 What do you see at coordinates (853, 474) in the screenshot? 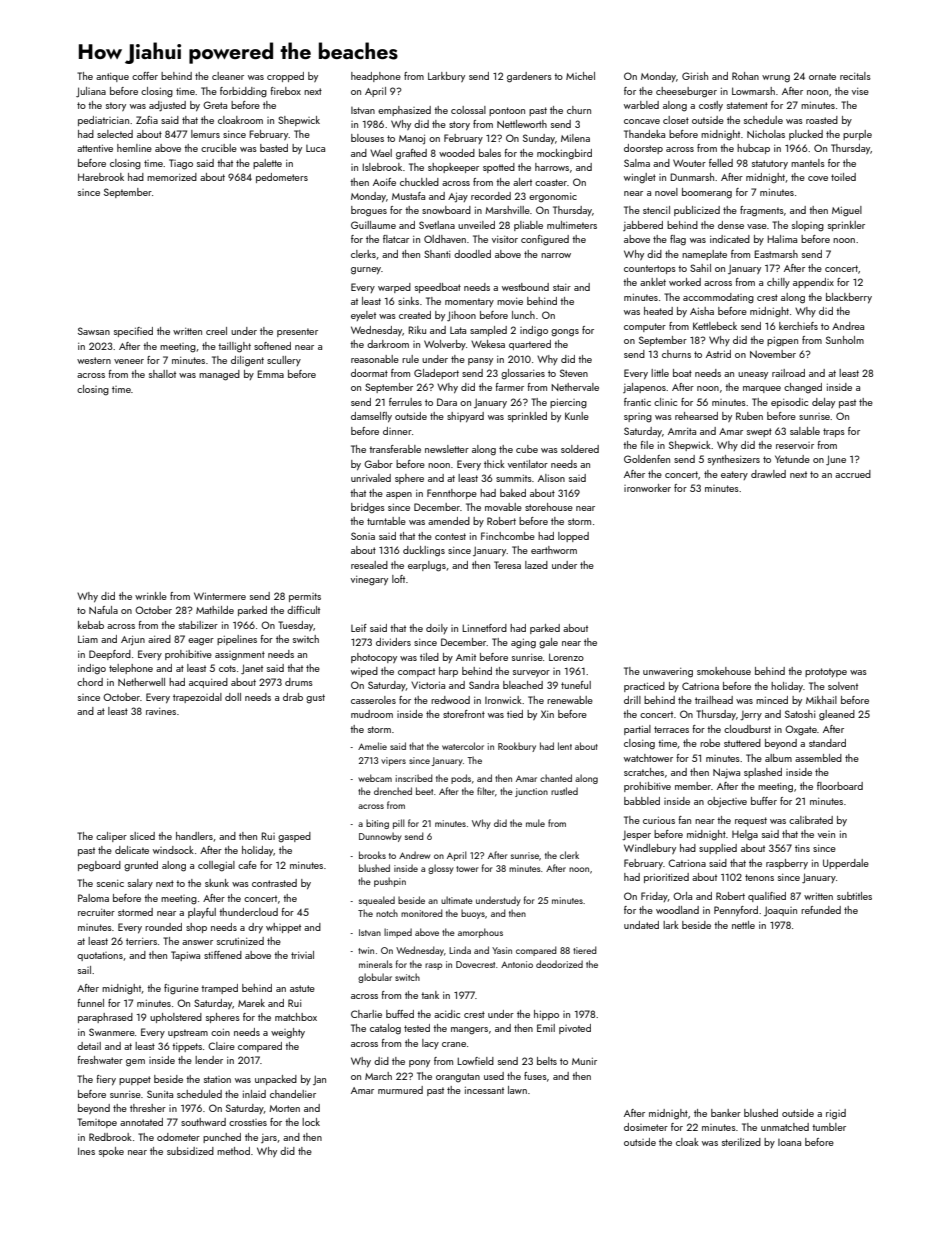
I see `accrued` at bounding box center [853, 474].
